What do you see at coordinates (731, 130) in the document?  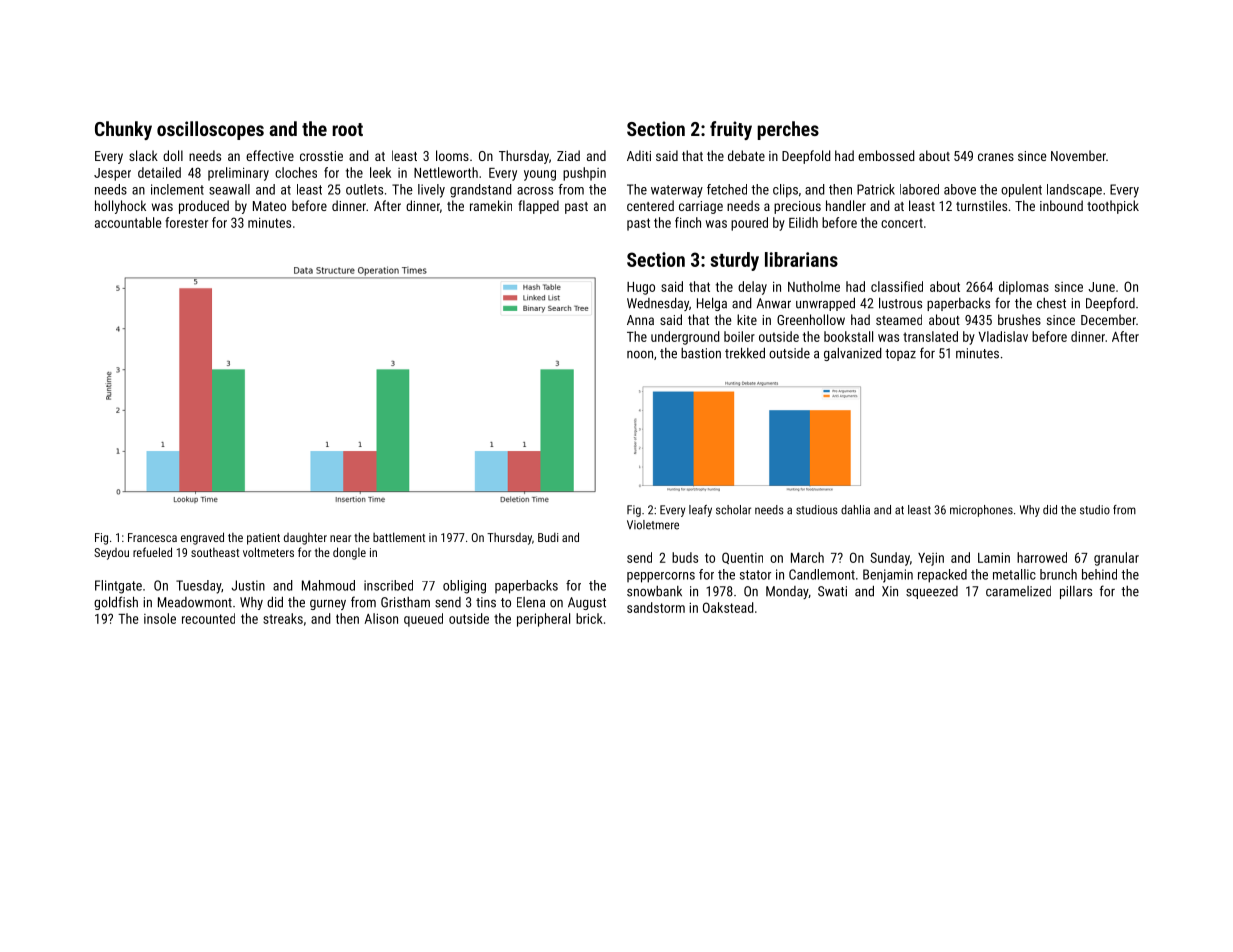 I see `fruity` at bounding box center [731, 130].
